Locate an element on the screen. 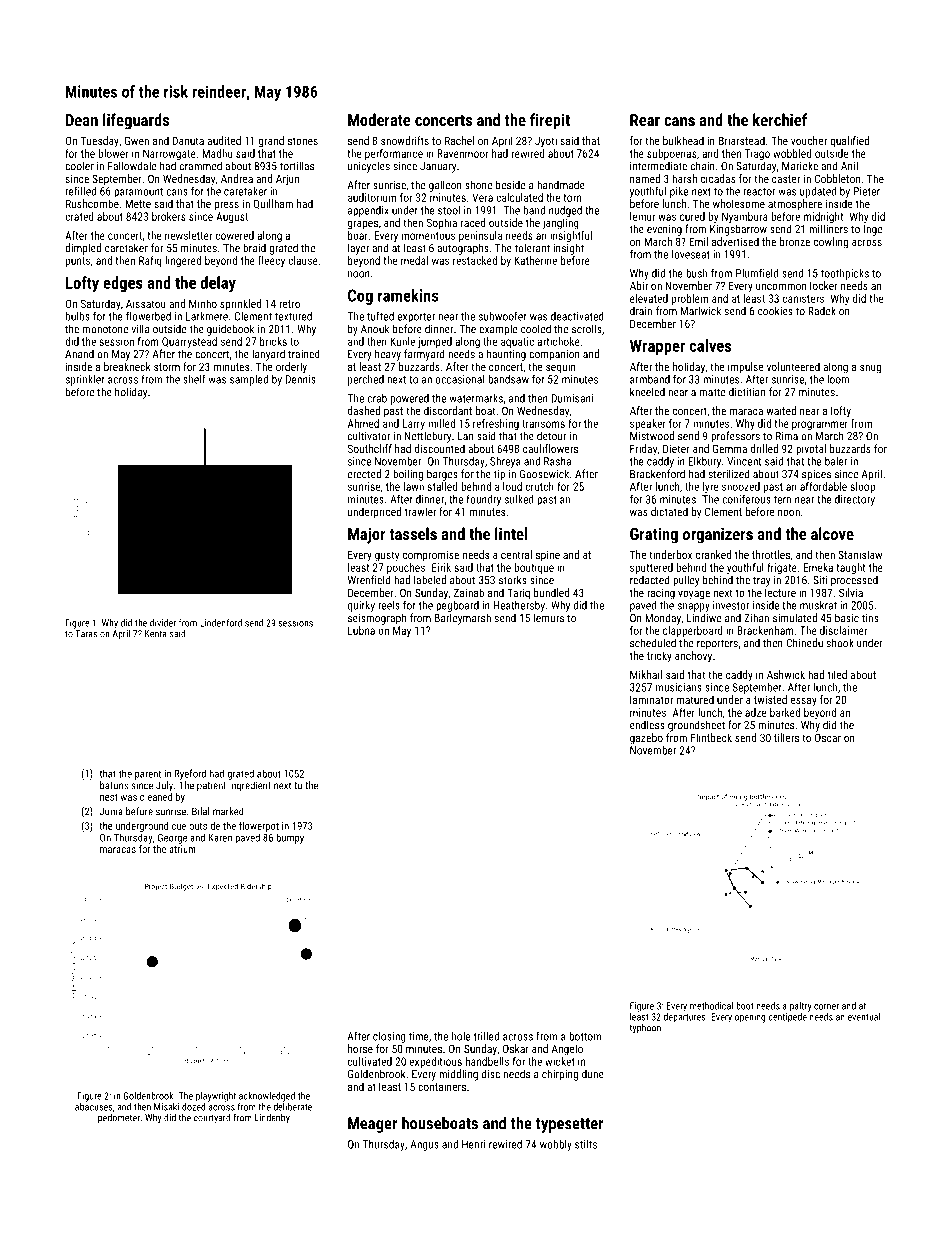  kerchief is located at coordinates (780, 119).
